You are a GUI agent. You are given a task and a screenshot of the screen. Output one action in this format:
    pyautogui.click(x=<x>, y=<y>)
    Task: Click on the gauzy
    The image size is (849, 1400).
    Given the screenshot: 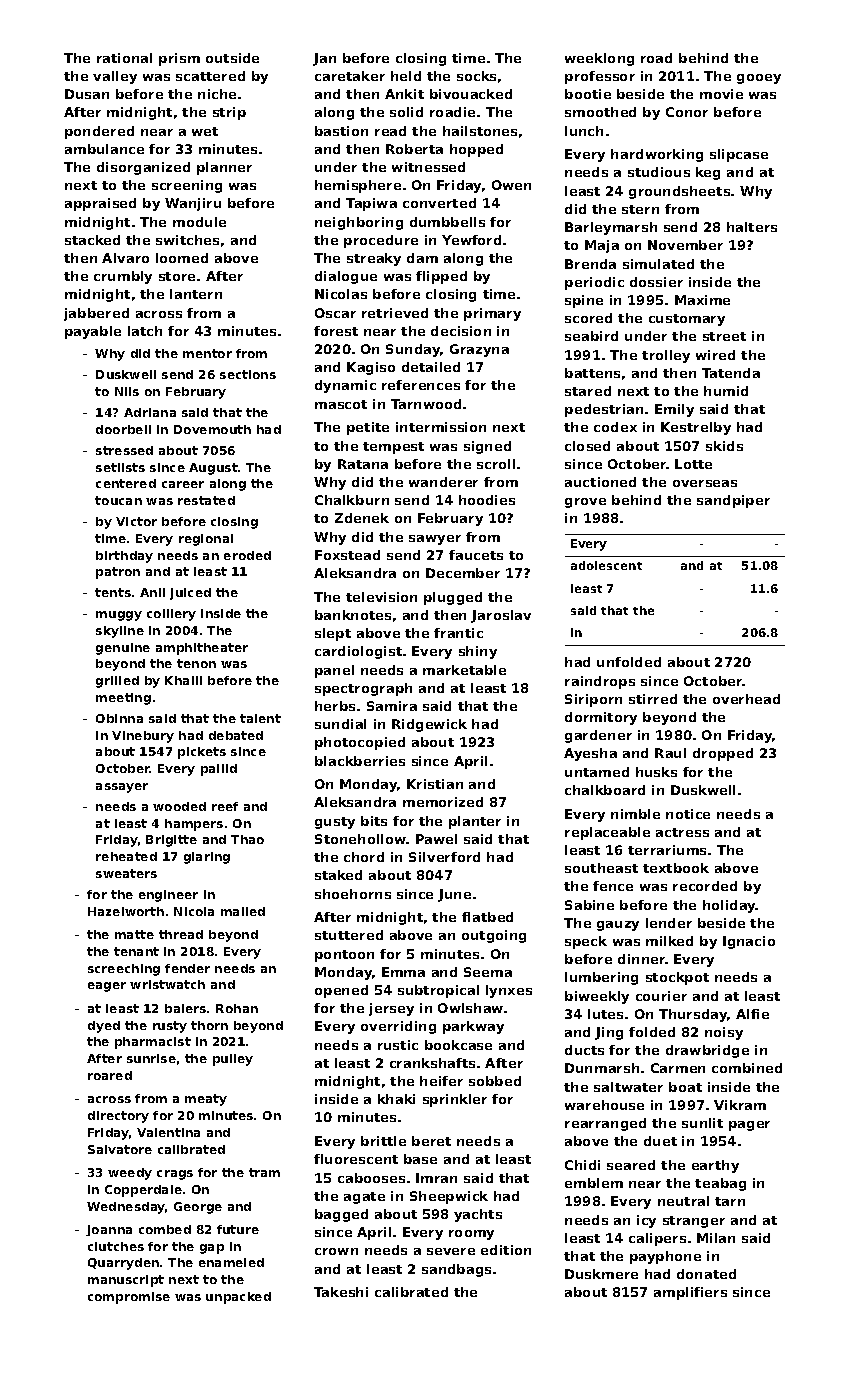 What is the action you would take?
    pyautogui.click(x=618, y=926)
